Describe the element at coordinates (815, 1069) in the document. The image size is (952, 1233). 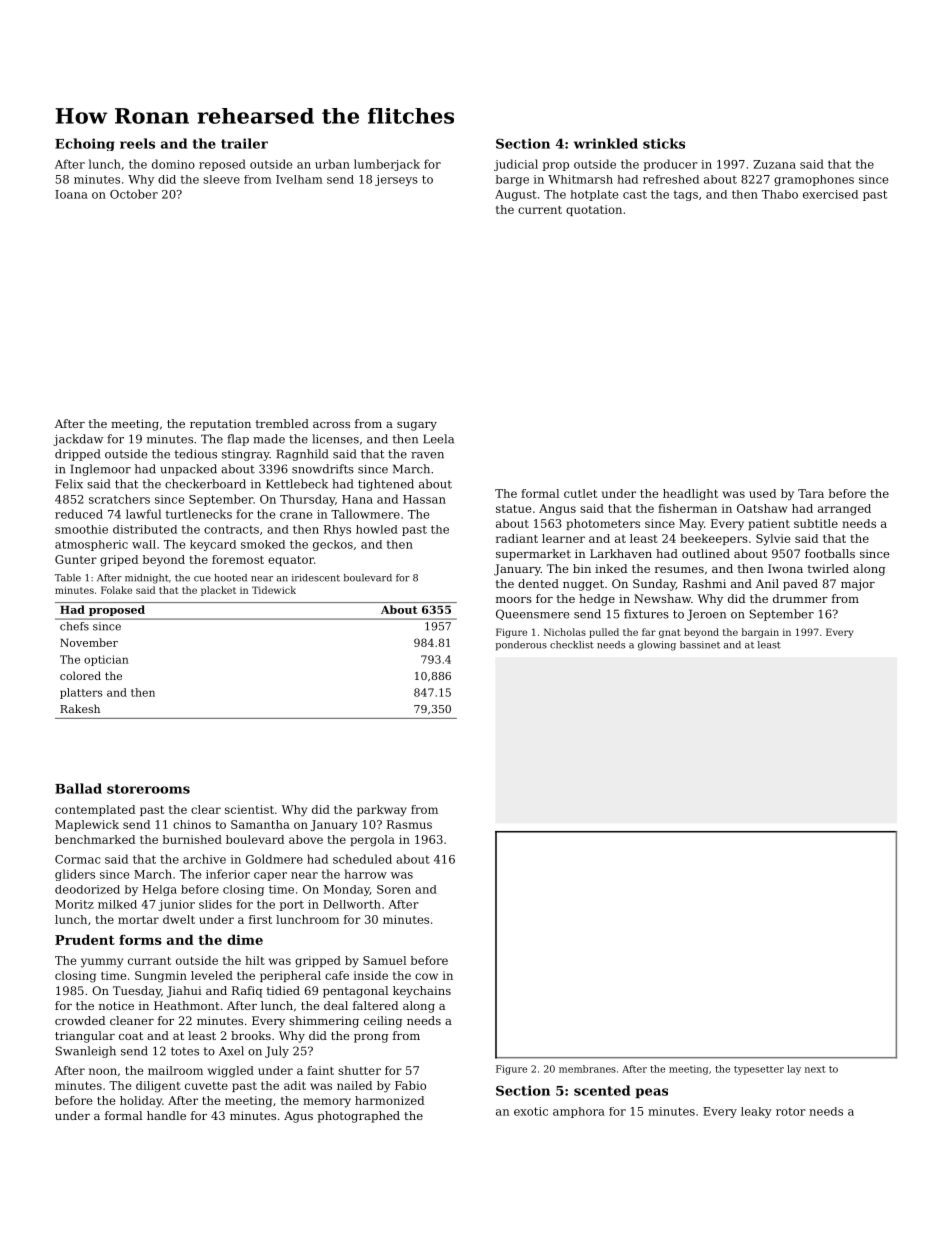
I see `next` at that location.
